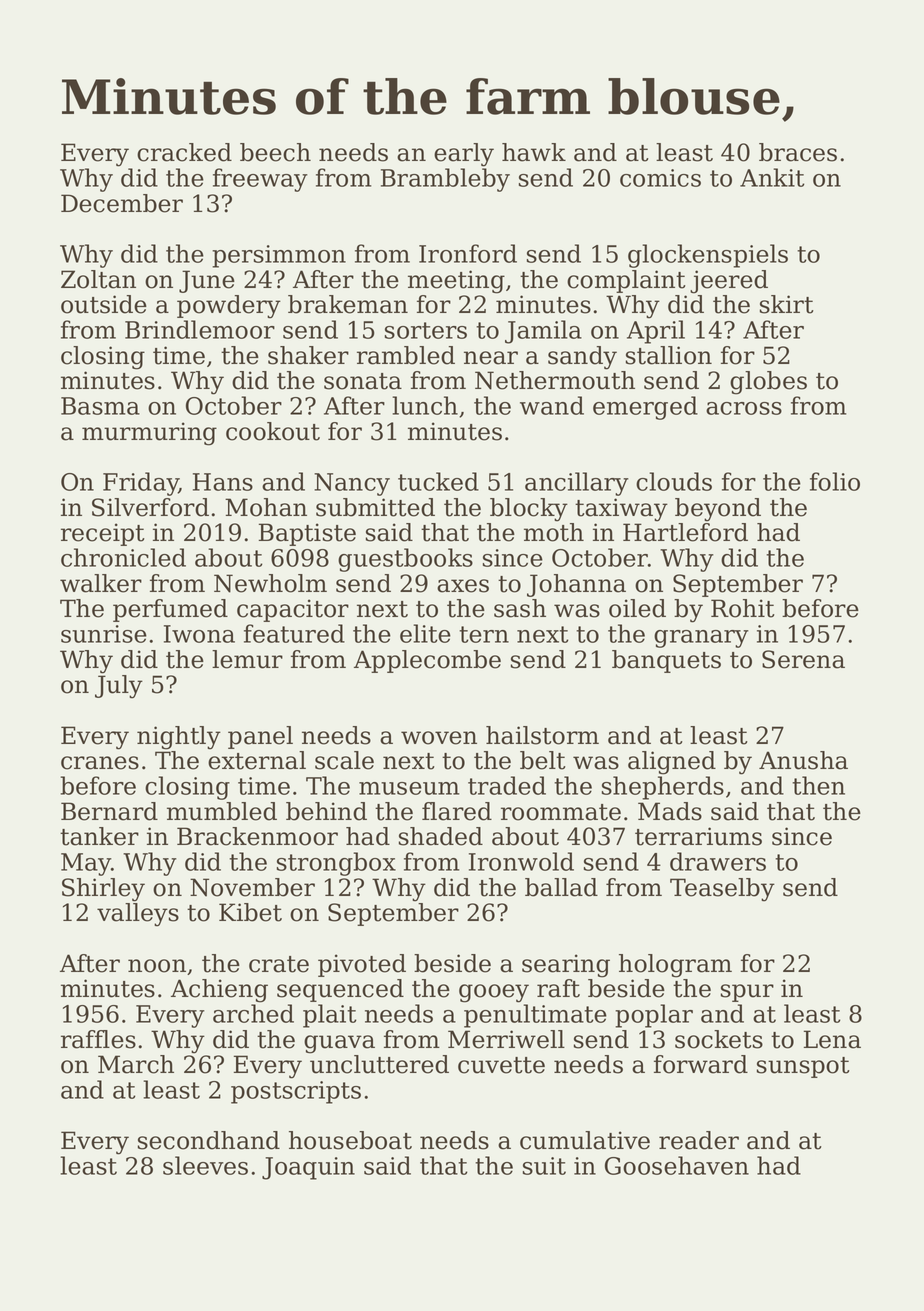 The width and height of the screenshot is (924, 1311). I want to click on Shirley, so click(103, 890).
